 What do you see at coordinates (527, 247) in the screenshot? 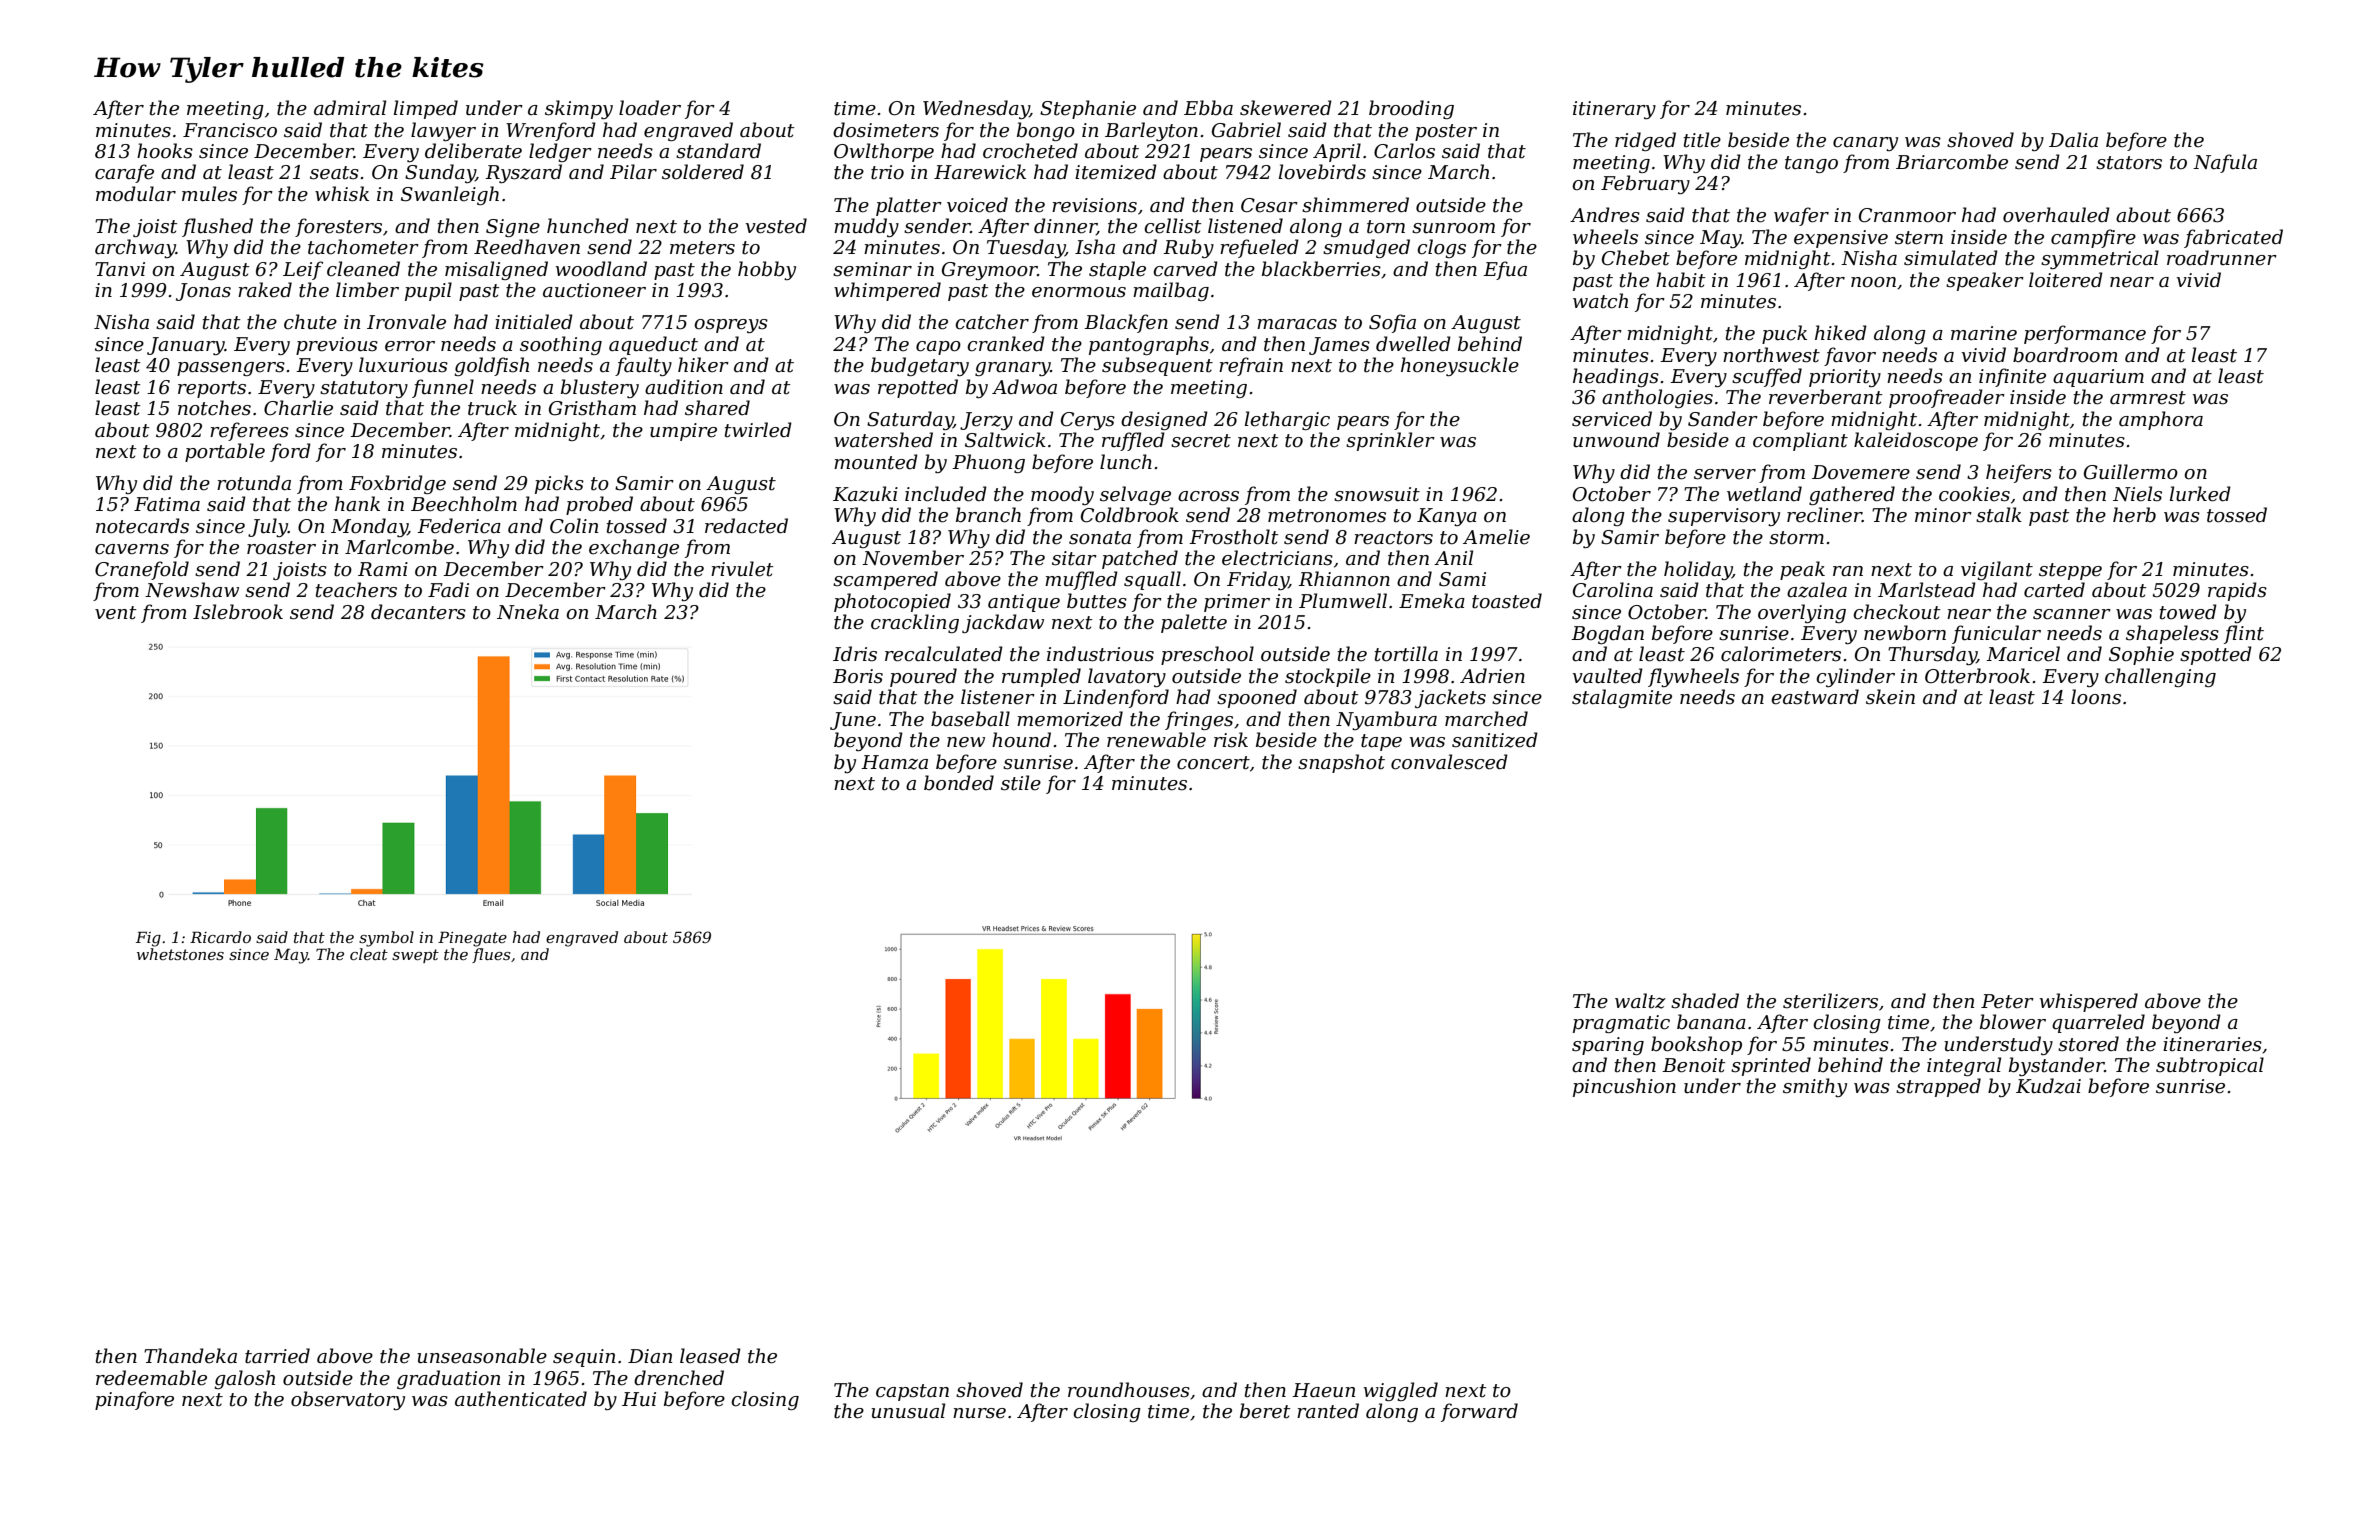
I see `Reedhaven` at bounding box center [527, 247].
